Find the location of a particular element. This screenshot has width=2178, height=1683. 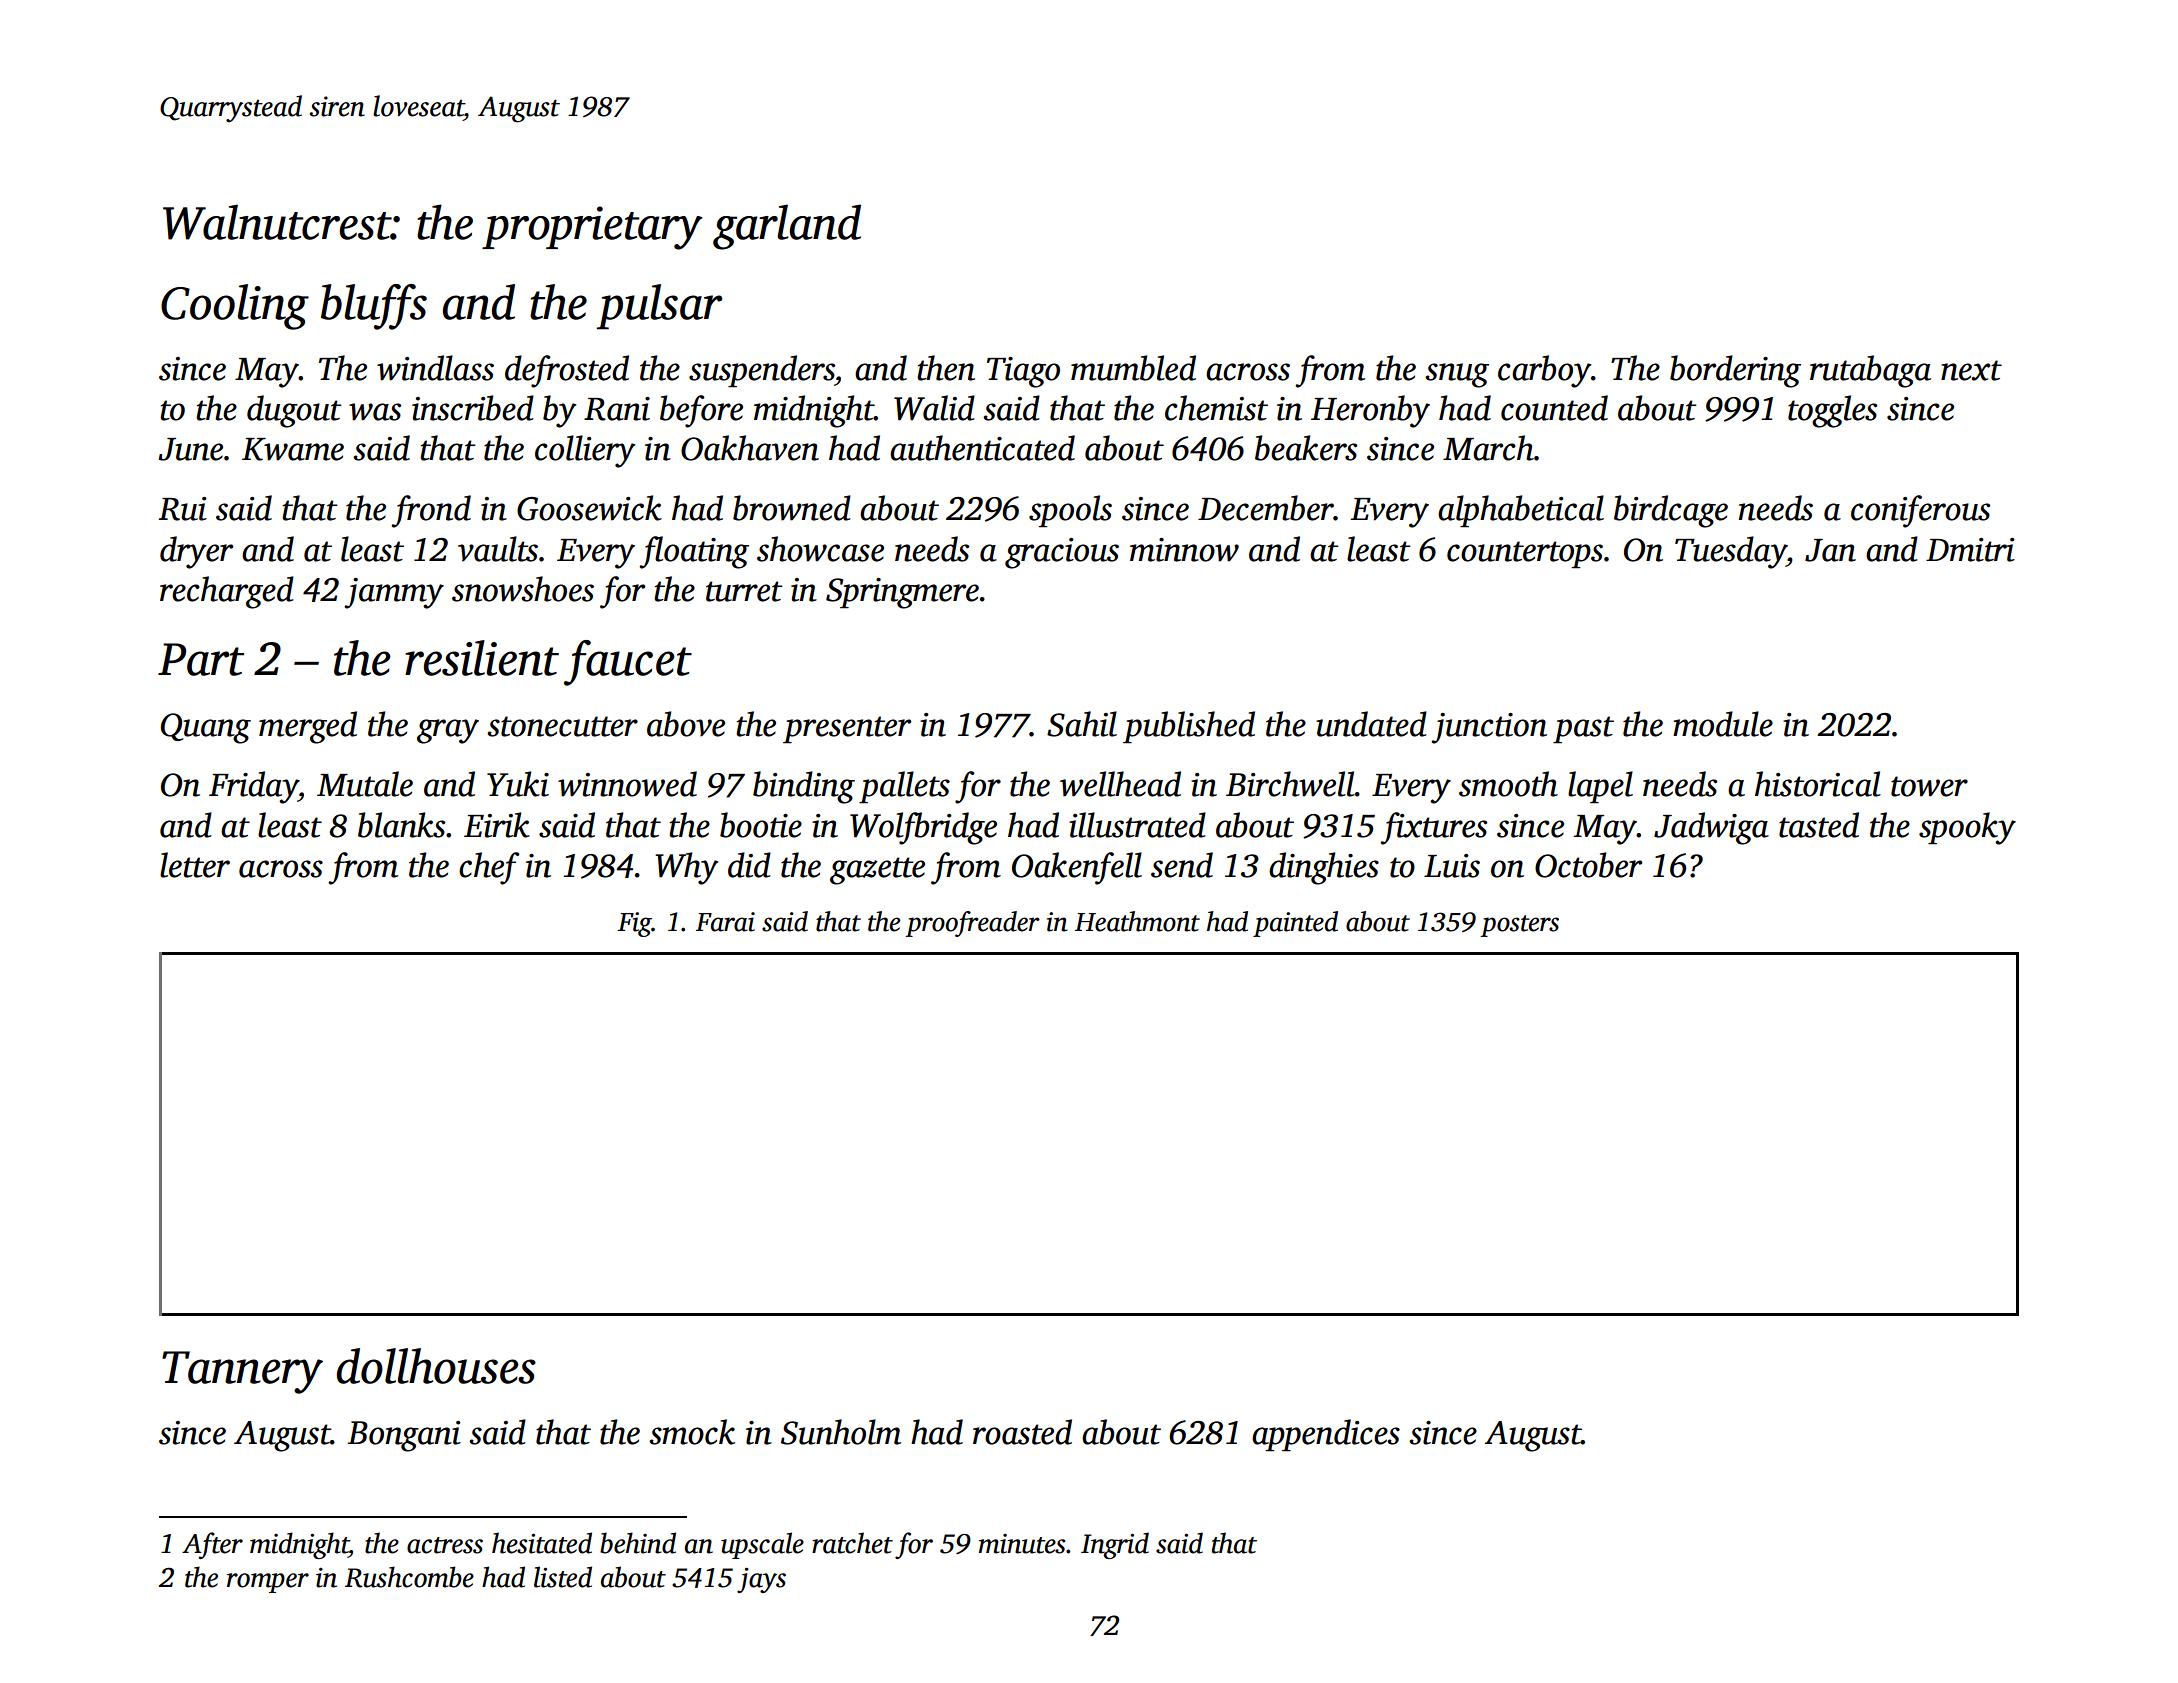

bluffs is located at coordinates (374, 307).
